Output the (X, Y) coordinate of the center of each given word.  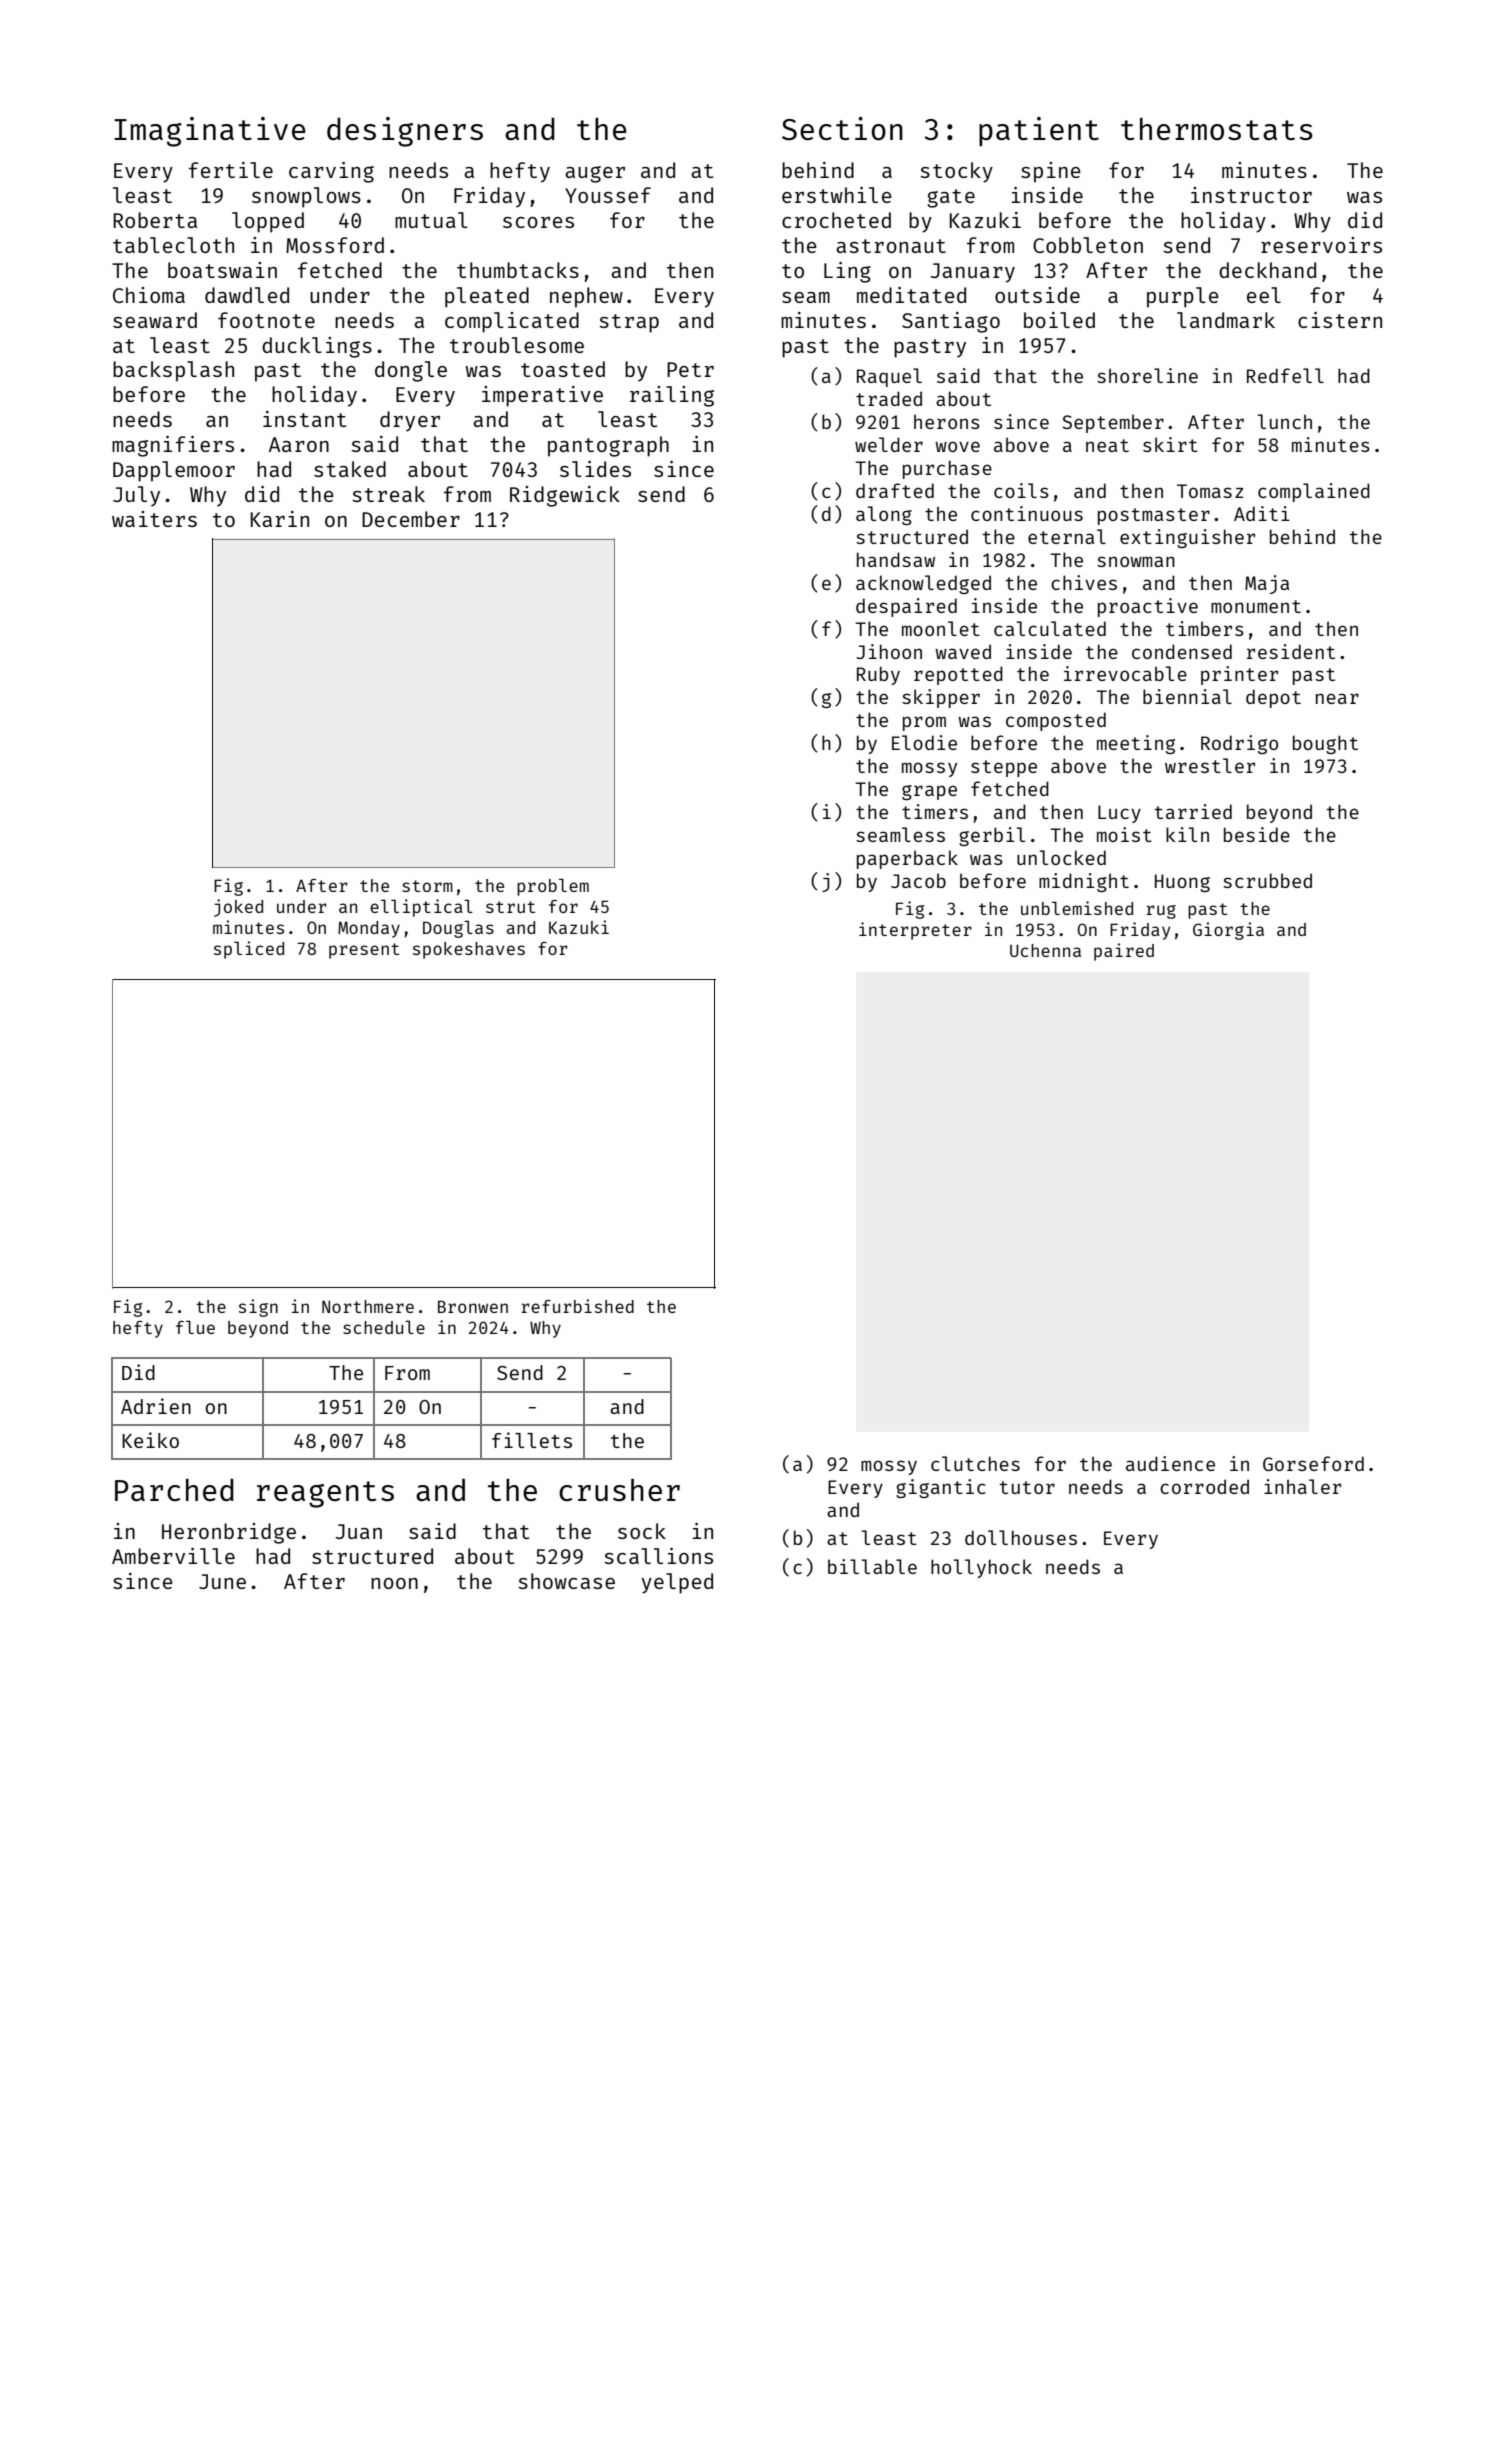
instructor (1251, 195)
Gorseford (1313, 1463)
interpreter (915, 931)
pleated (487, 297)
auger (595, 174)
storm (427, 886)
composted (1056, 721)
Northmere (368, 1306)
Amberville (173, 1556)
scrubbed (1267, 880)
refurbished (577, 1306)
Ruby (878, 675)
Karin (280, 519)
